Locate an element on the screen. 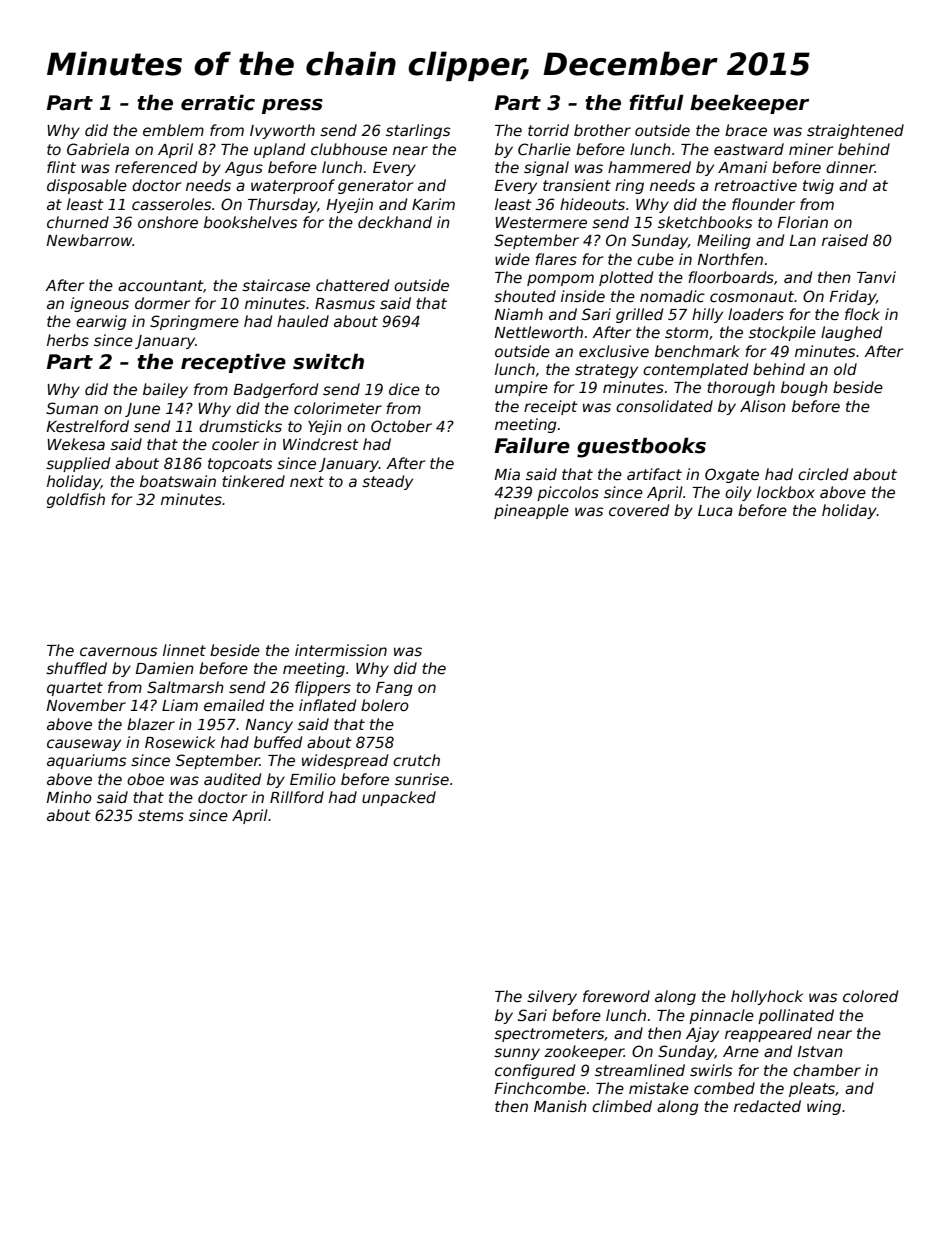 The image size is (952, 1233). miner is located at coordinates (811, 149).
